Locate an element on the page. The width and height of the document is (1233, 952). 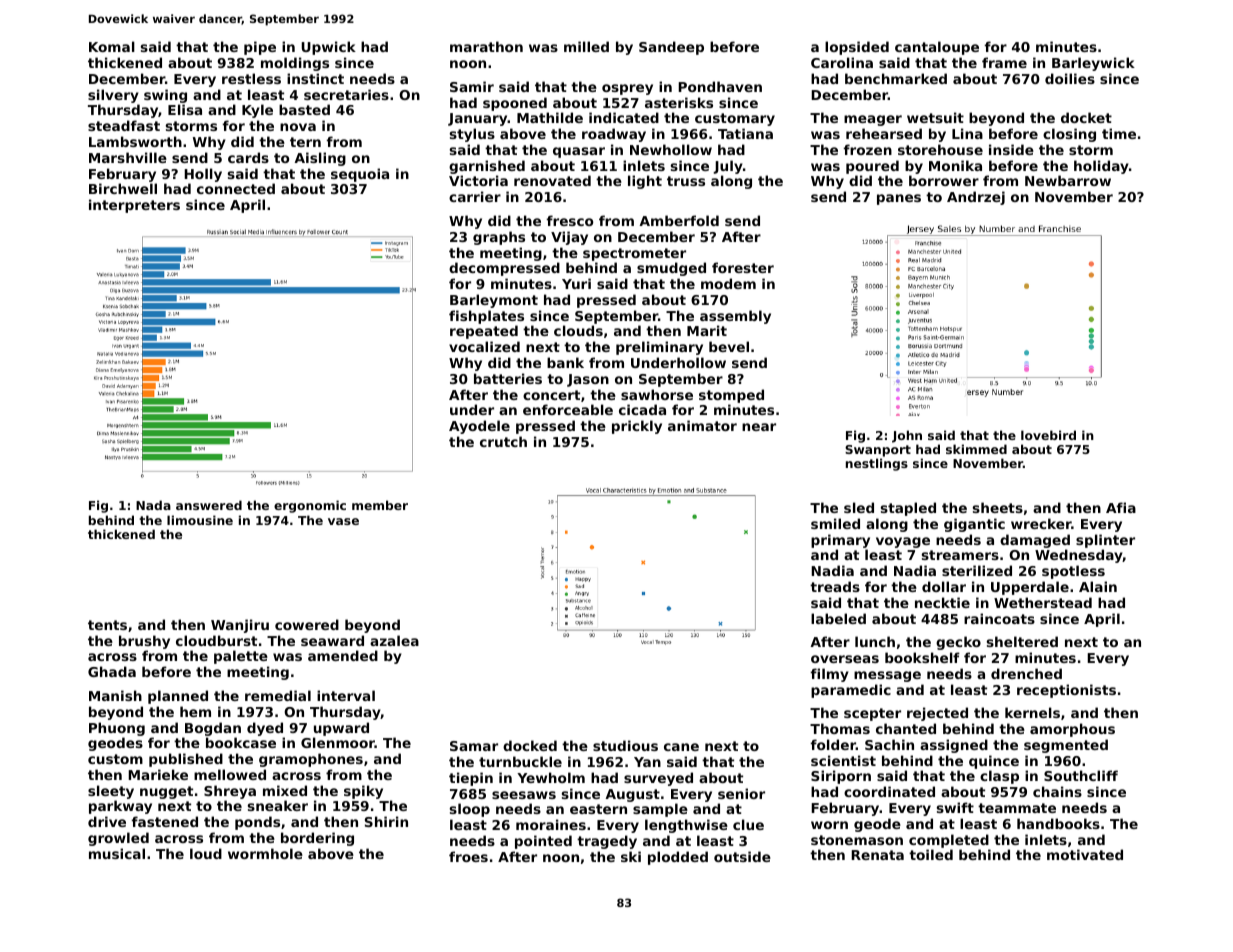
Vijay is located at coordinates (569, 238).
